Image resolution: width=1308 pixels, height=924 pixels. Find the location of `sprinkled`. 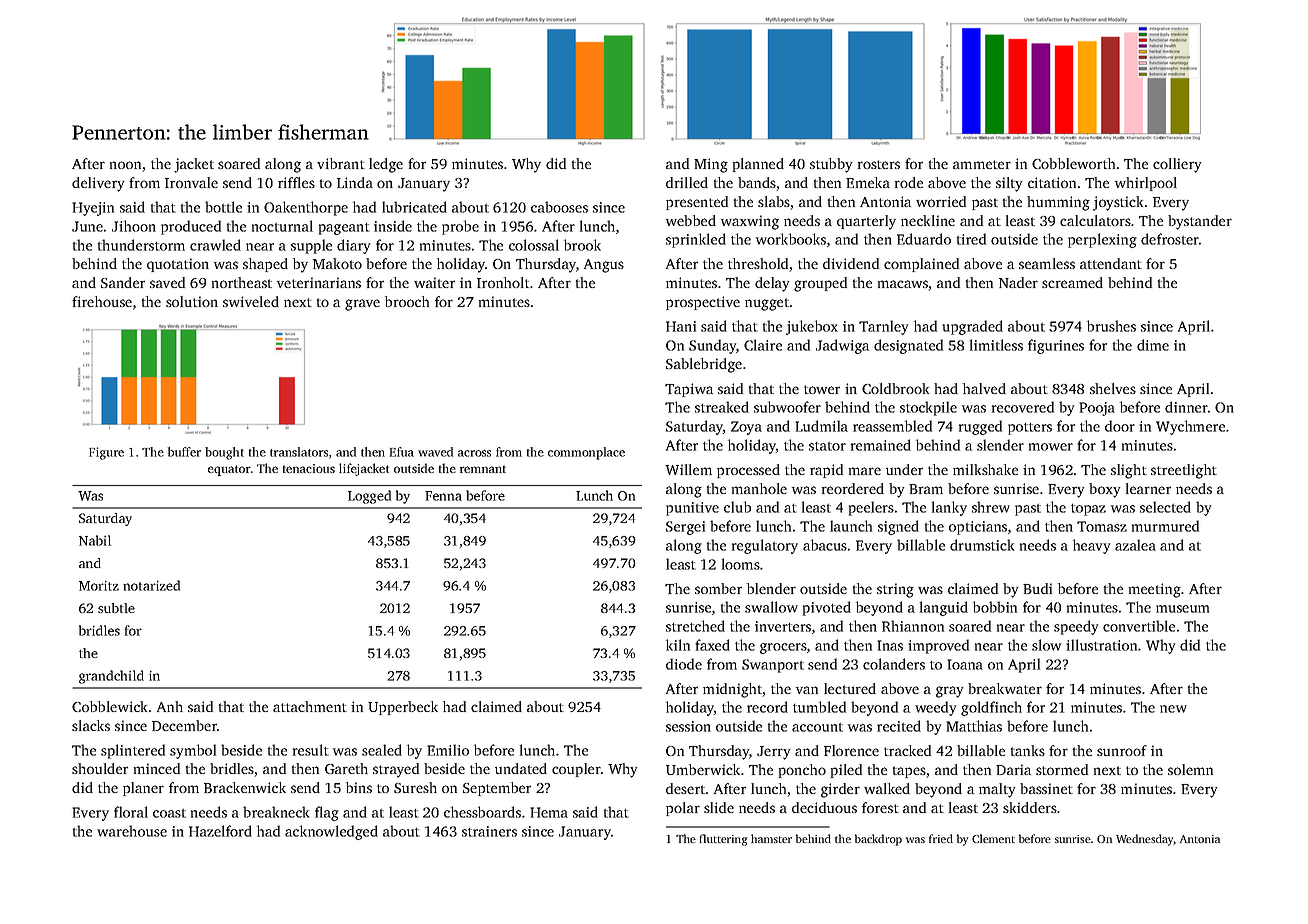

sprinkled is located at coordinates (696, 240).
